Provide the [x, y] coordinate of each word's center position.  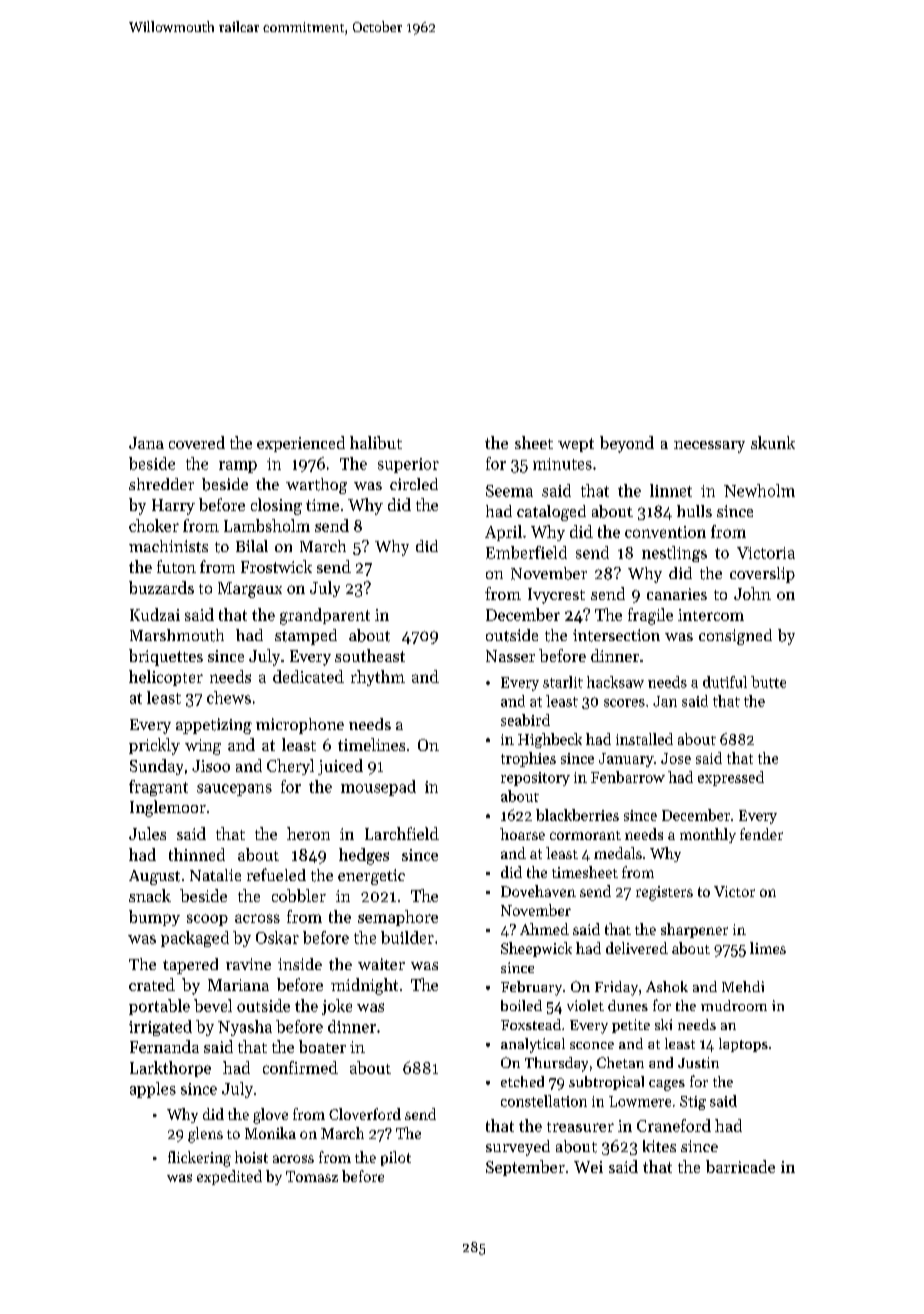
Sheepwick [536, 949]
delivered [637, 948]
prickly [154, 746]
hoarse [522, 834]
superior [408, 465]
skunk [773, 442]
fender [761, 834]
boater [322, 1046]
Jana [146, 443]
